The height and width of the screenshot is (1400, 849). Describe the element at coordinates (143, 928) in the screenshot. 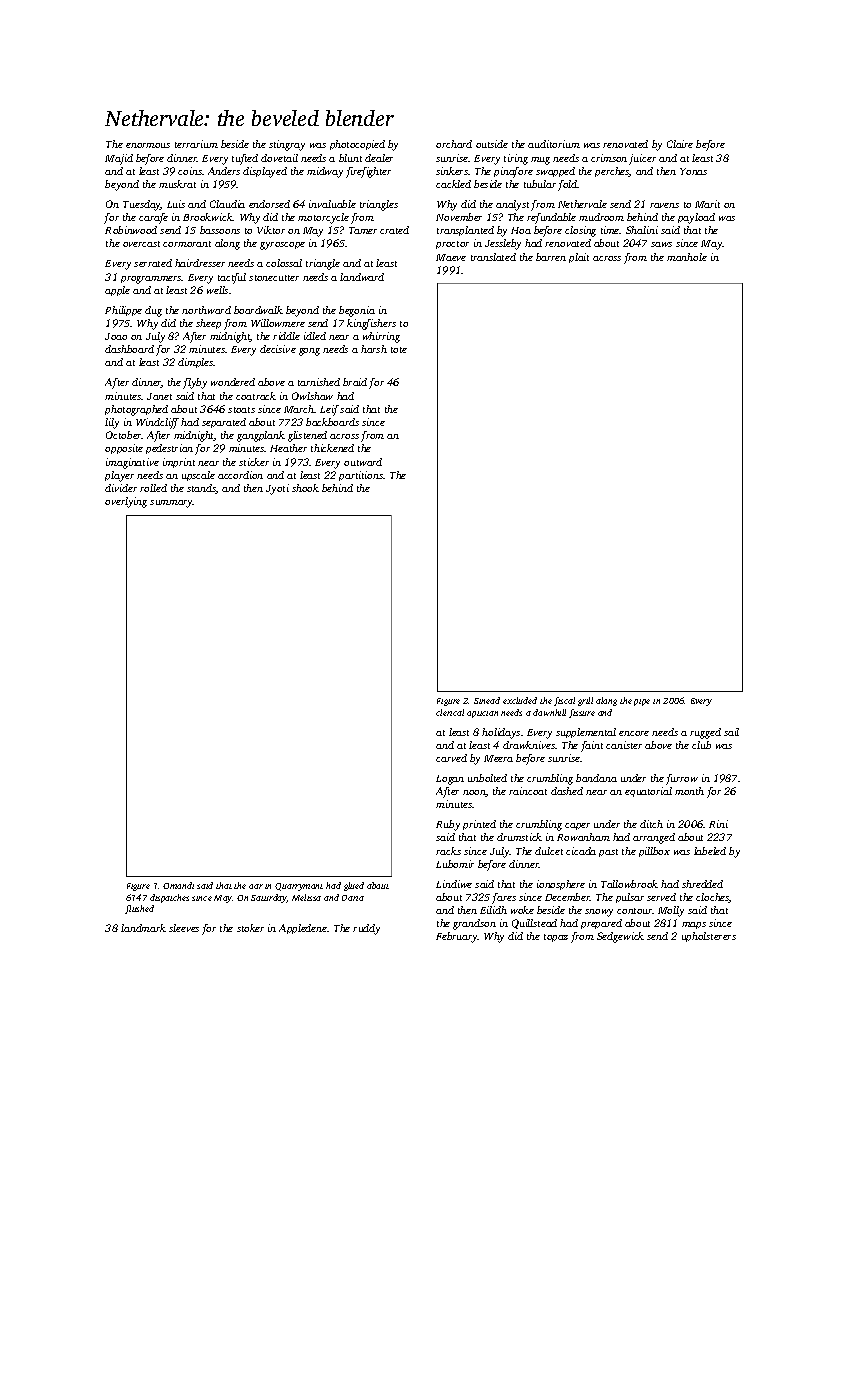

I see `landmark` at that location.
